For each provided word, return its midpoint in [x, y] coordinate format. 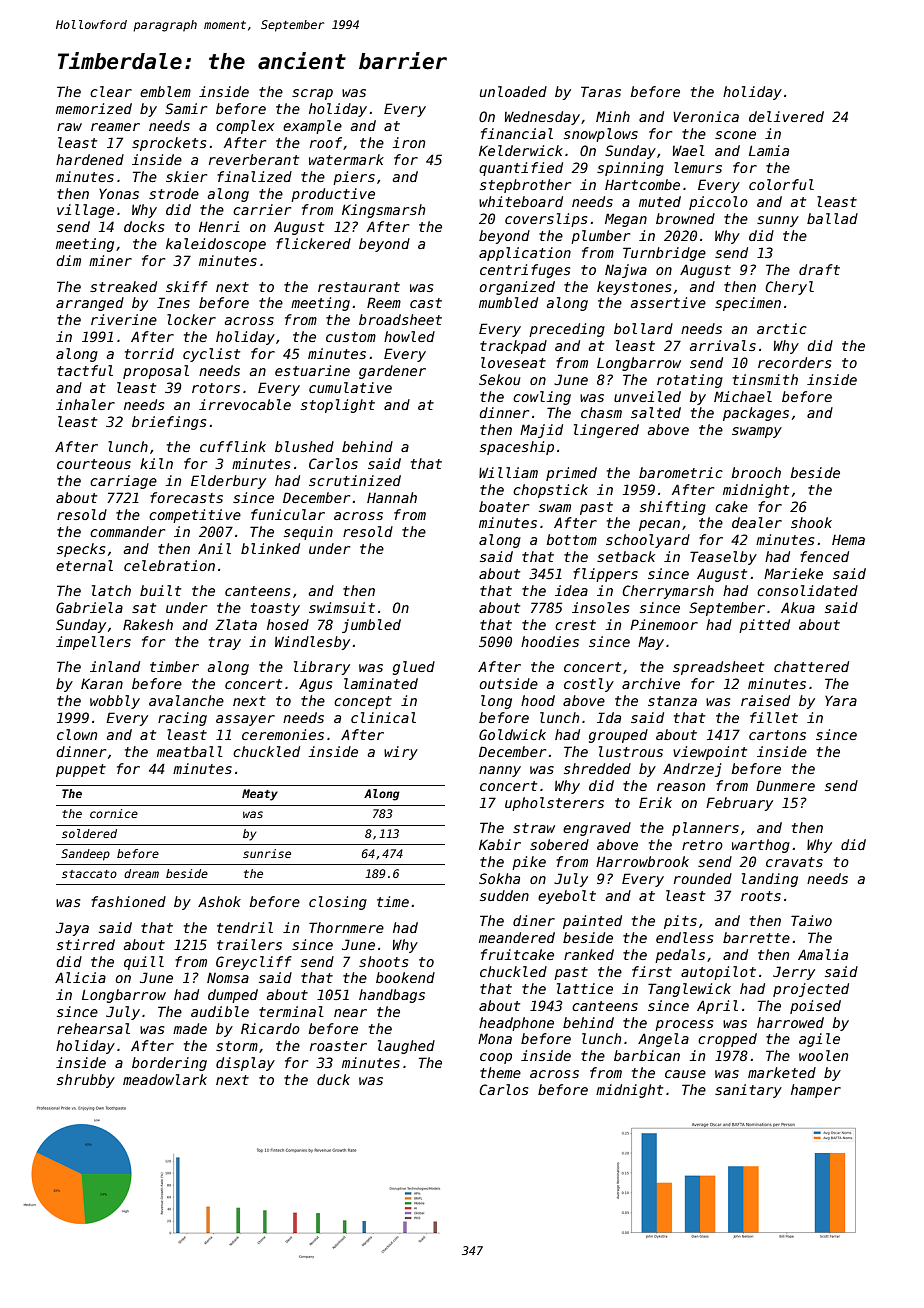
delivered [786, 116]
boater [504, 506]
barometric [681, 472]
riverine [124, 319]
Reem [384, 302]
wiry [401, 753]
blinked [270, 548]
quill [144, 963]
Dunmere [785, 785]
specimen [748, 304]
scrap [312, 94]
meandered [517, 937]
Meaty [260, 795]
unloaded [513, 91]
